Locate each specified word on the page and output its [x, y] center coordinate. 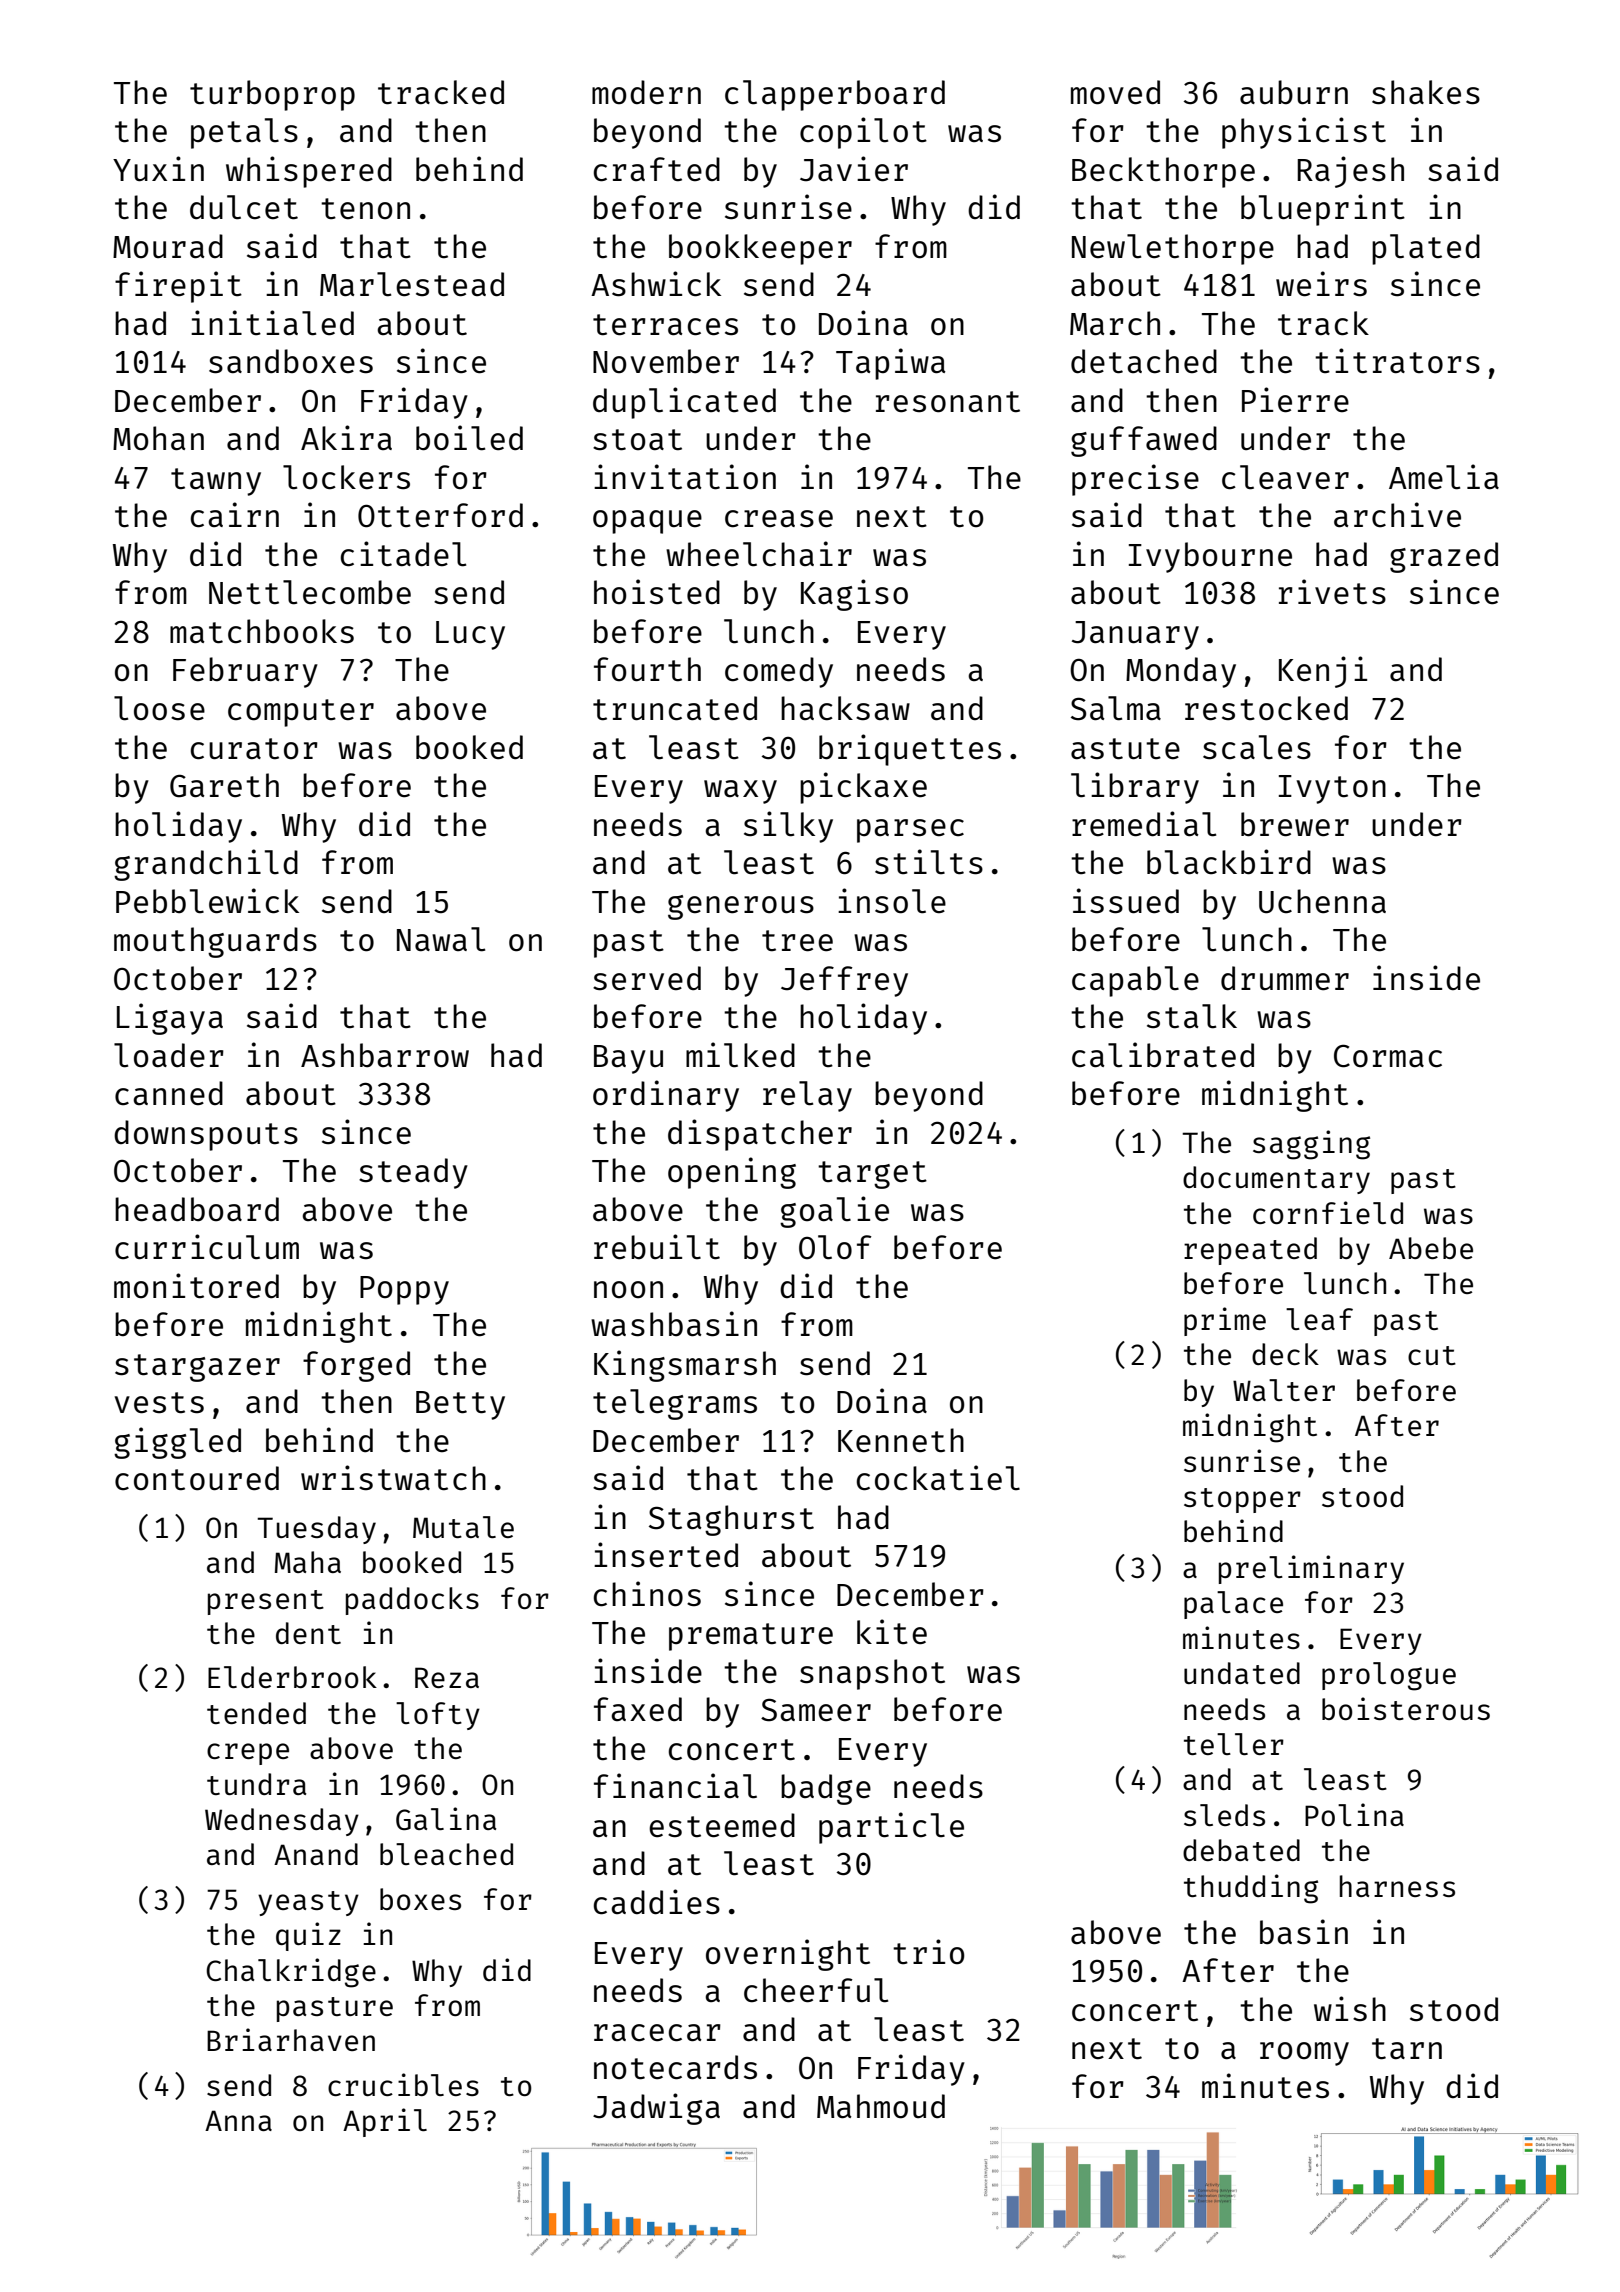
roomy [1304, 2054]
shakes [1426, 92]
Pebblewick [207, 901]
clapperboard [835, 95]
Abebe [1431, 1248]
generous [741, 907]
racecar [657, 2033]
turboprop [272, 95]
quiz [308, 1936]
